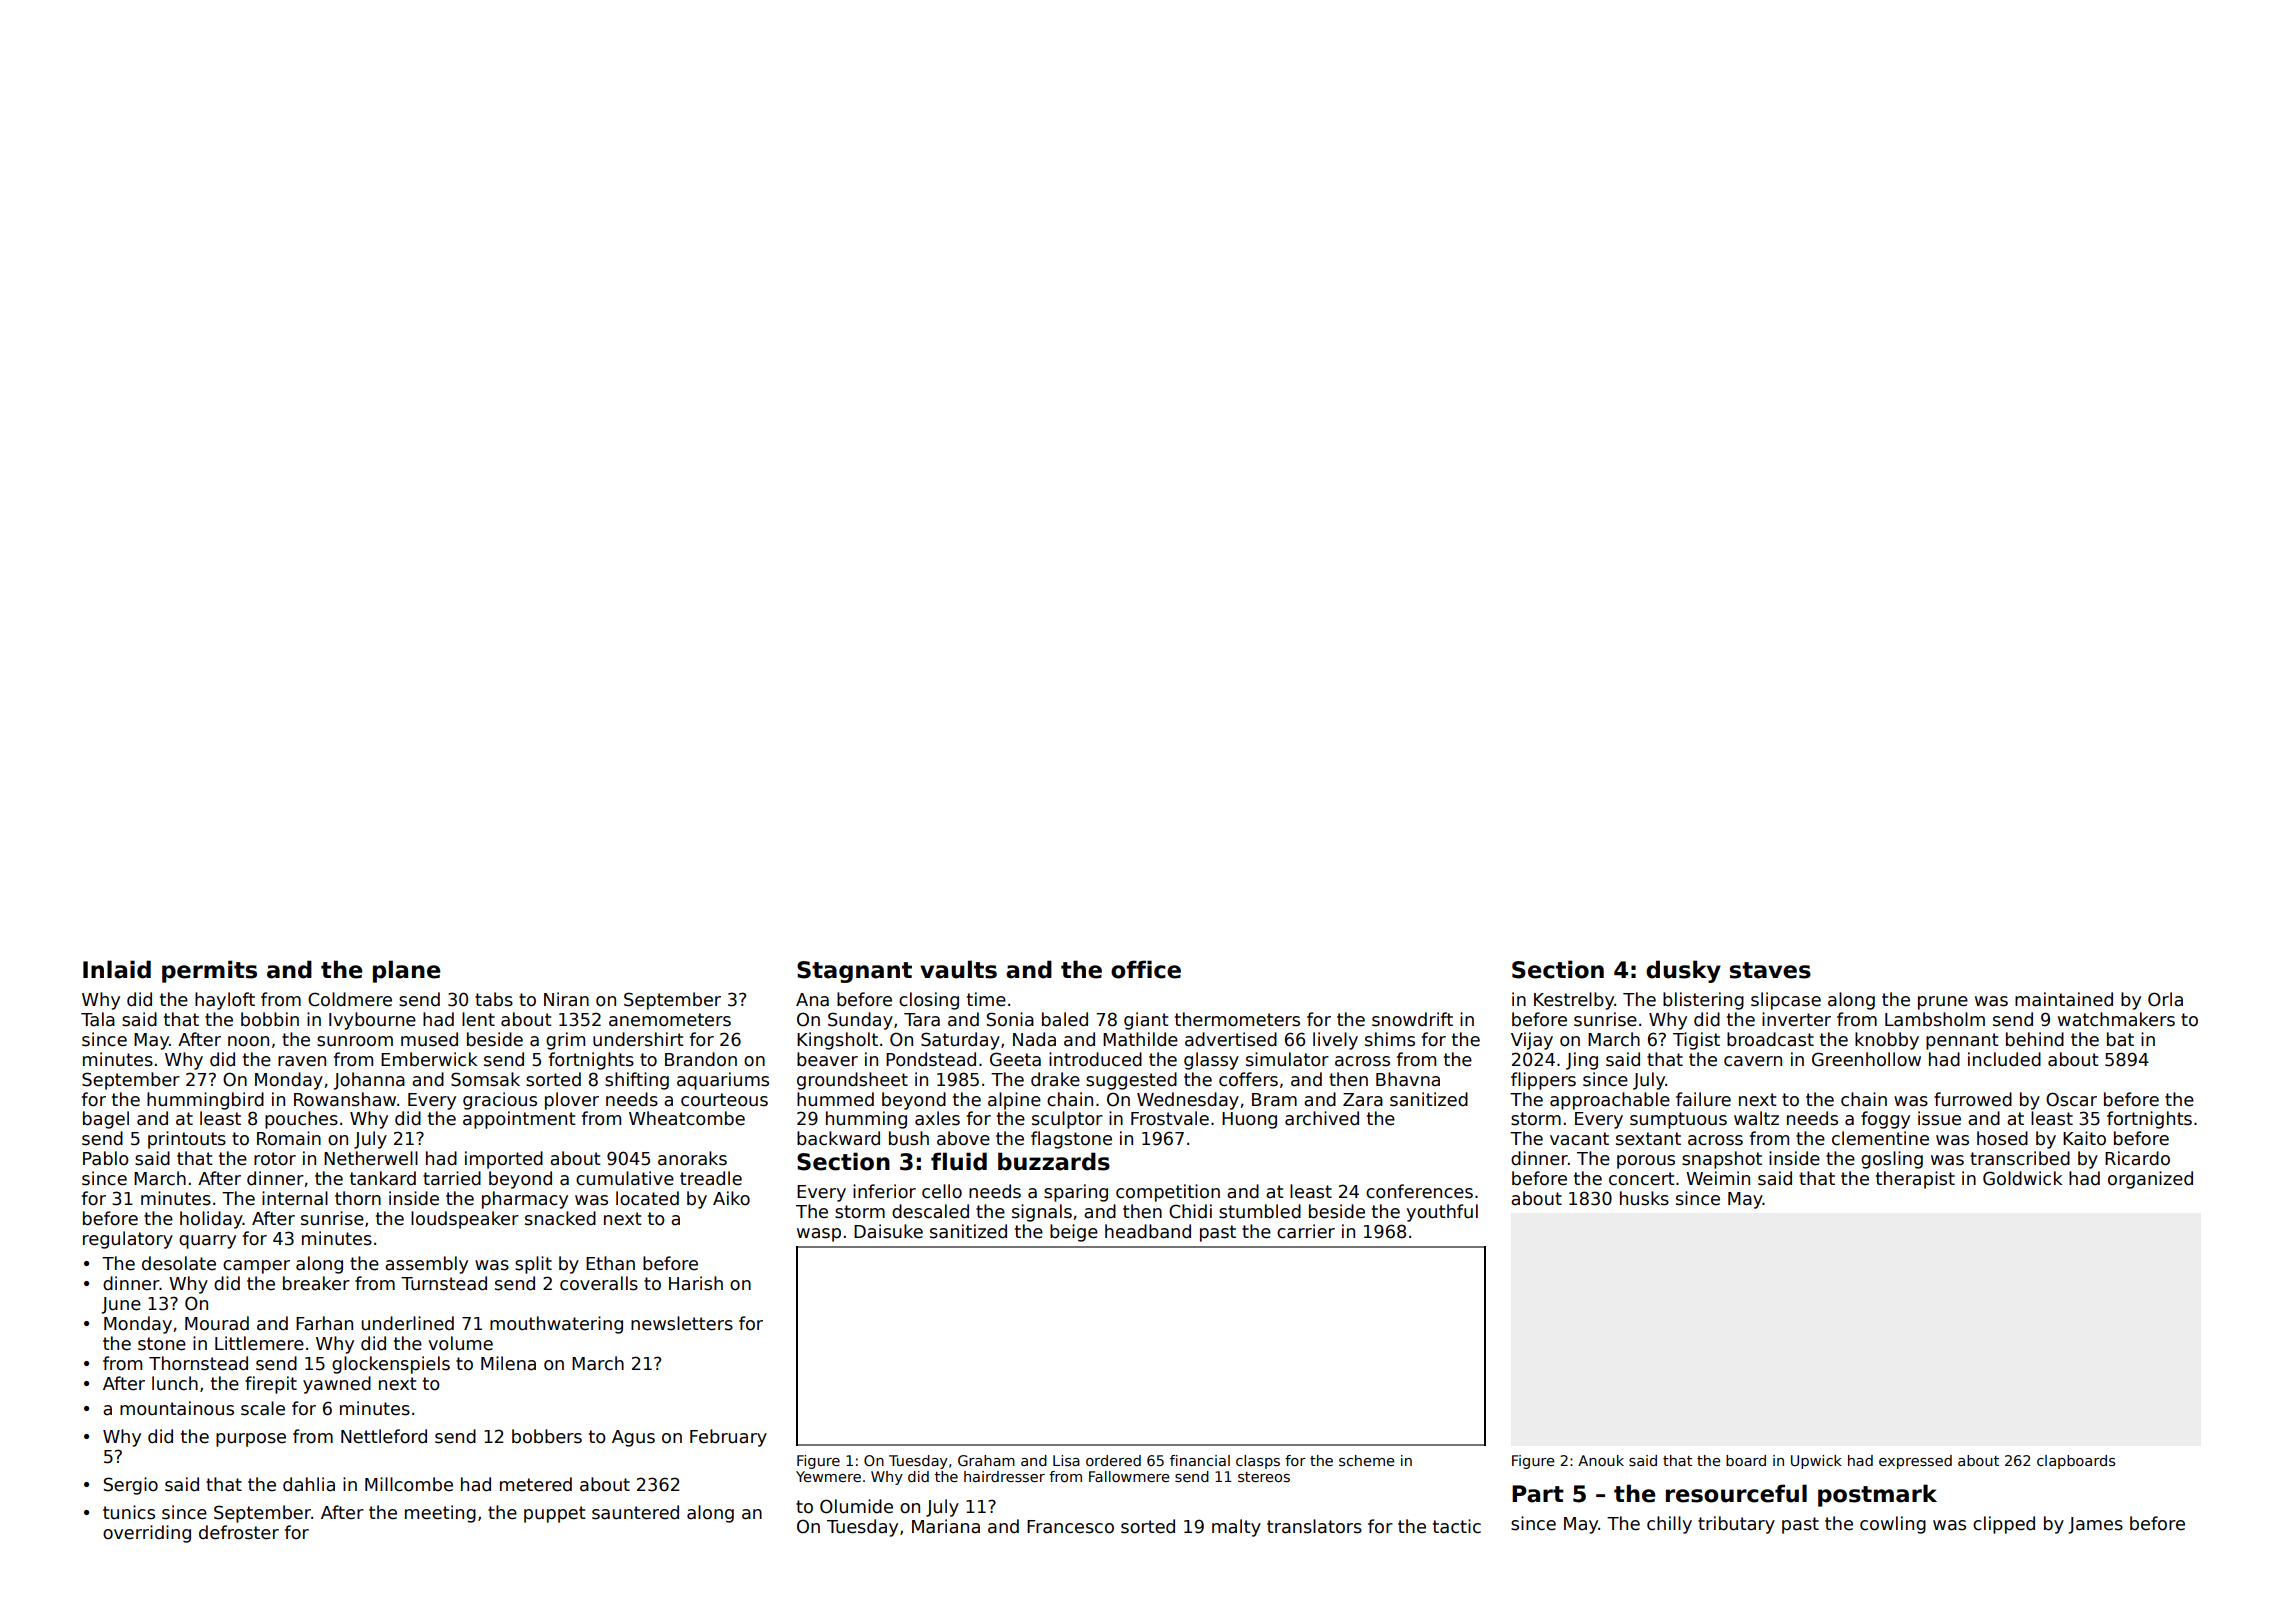 The width and height of the document is (2282, 1614). What do you see at coordinates (1915, 1462) in the document?
I see `expressed` at bounding box center [1915, 1462].
